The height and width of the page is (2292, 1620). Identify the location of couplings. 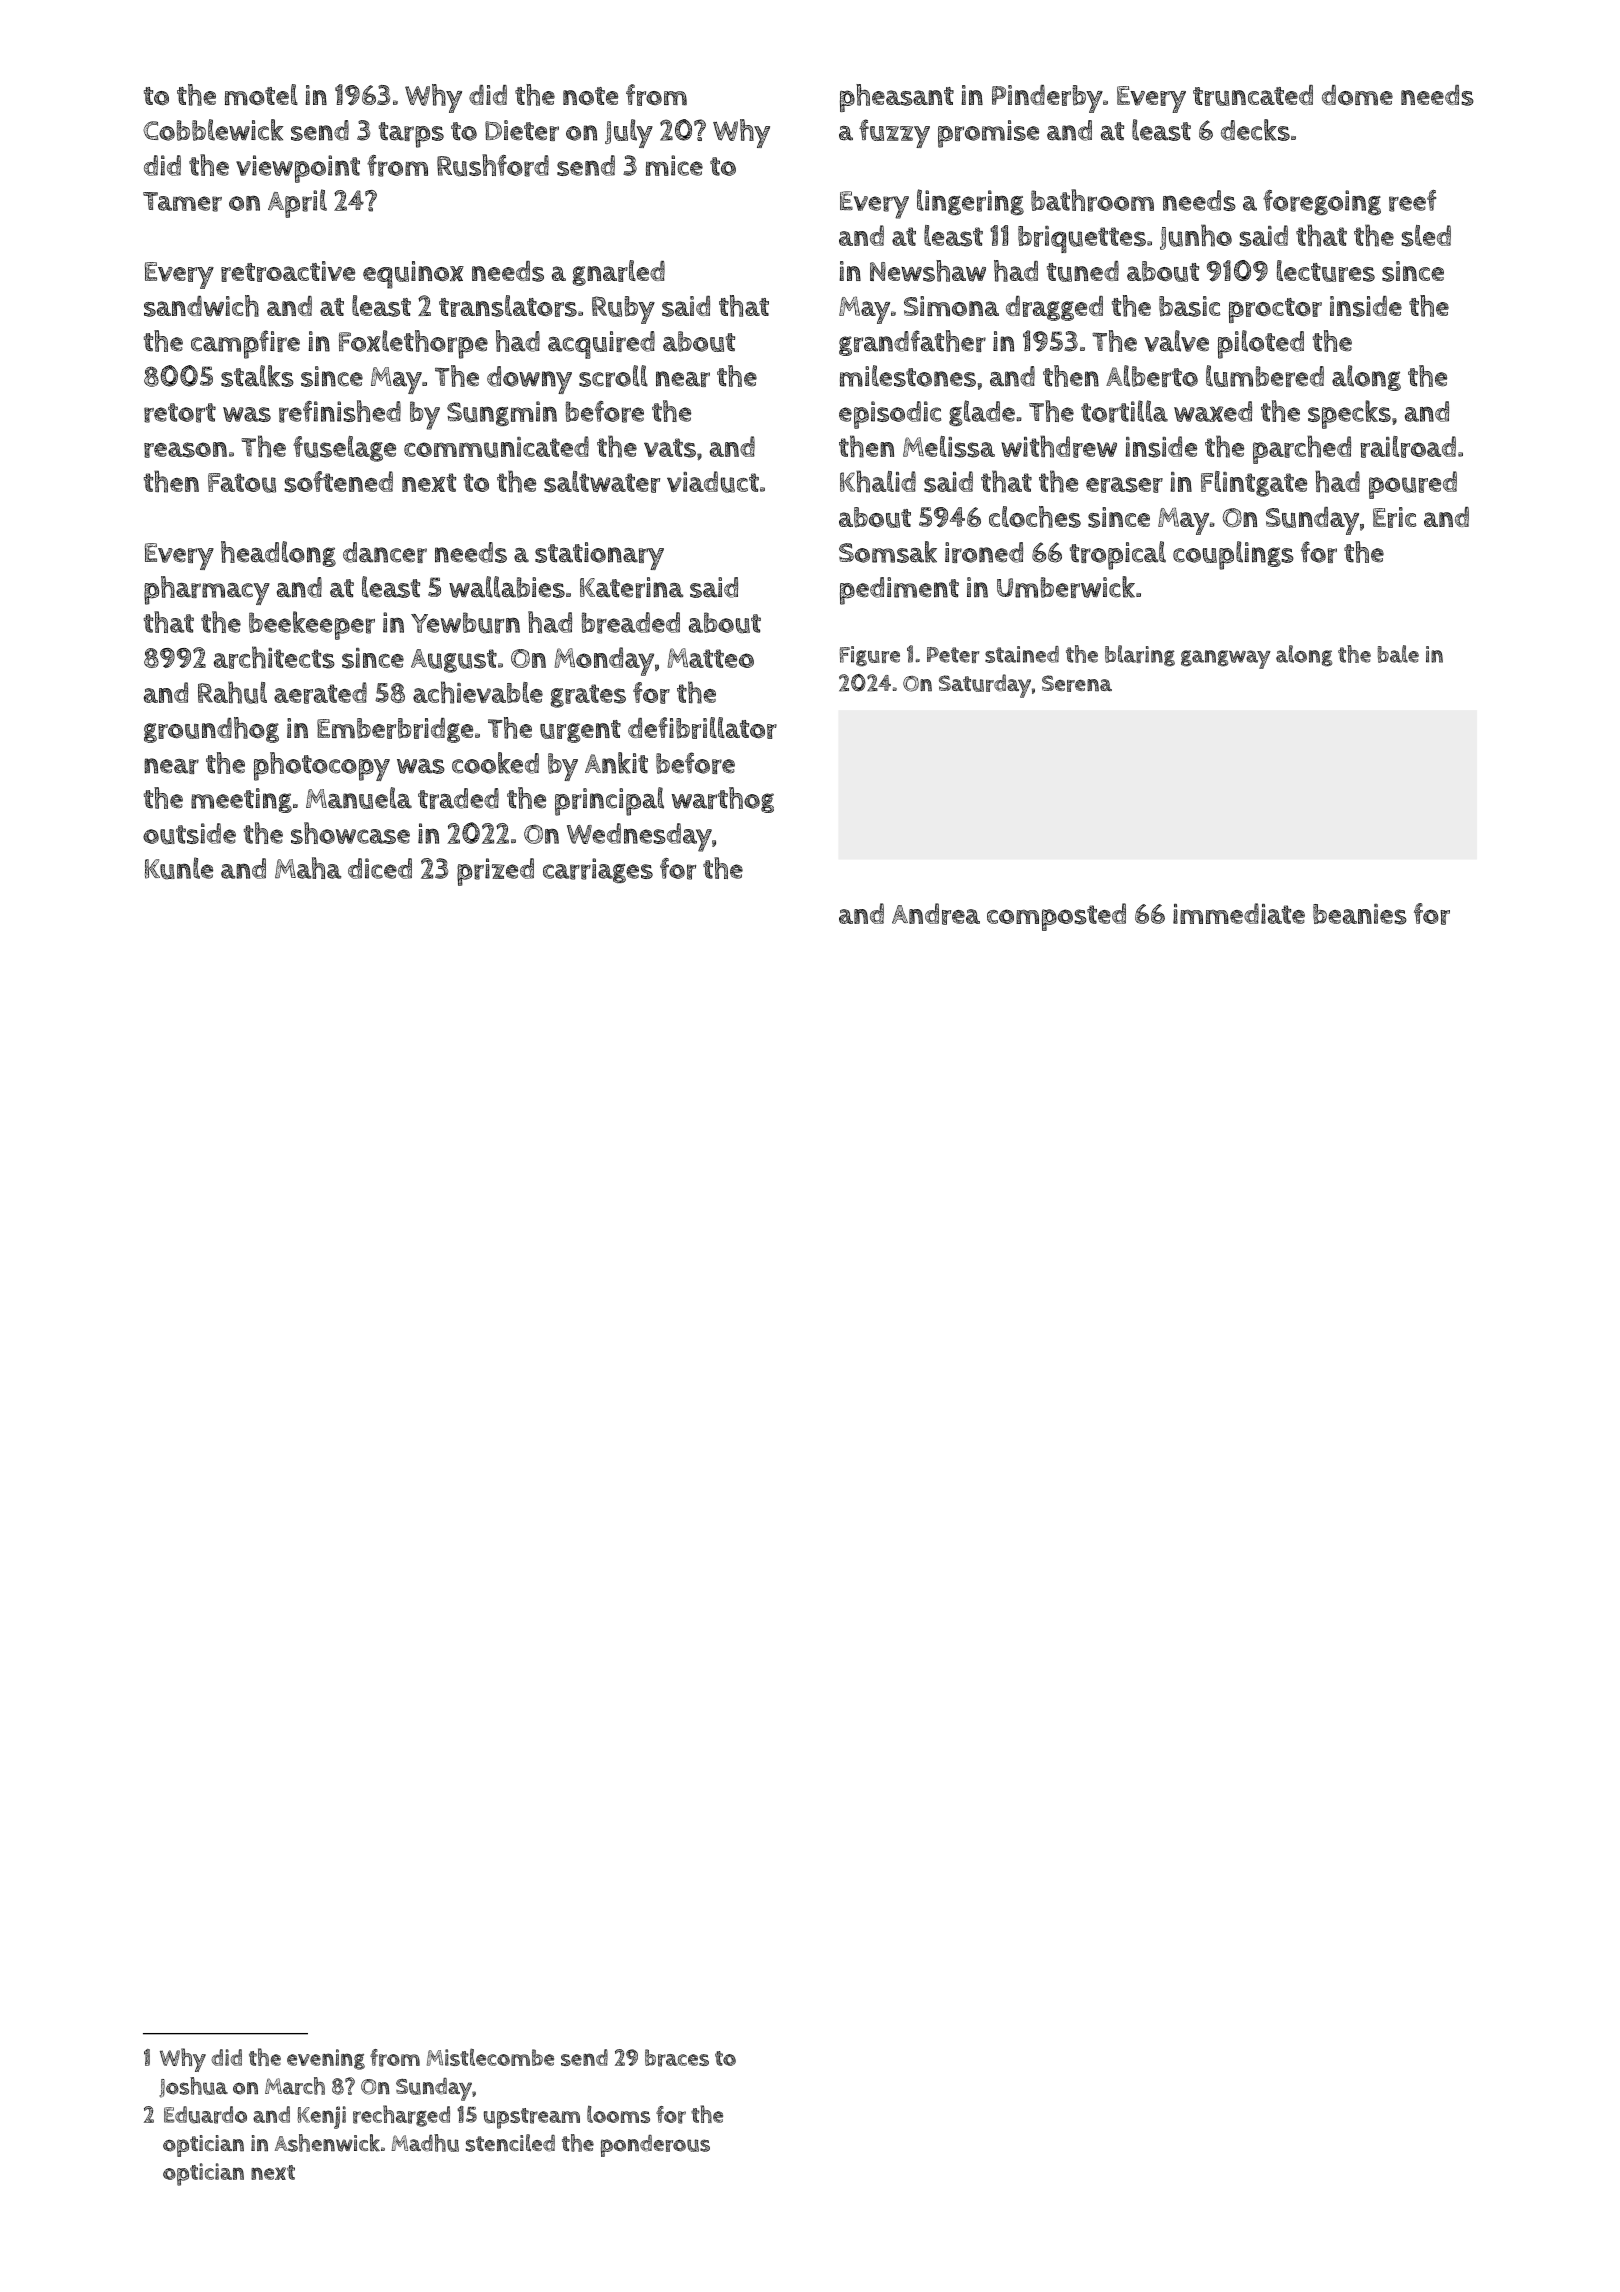
(1233, 555).
